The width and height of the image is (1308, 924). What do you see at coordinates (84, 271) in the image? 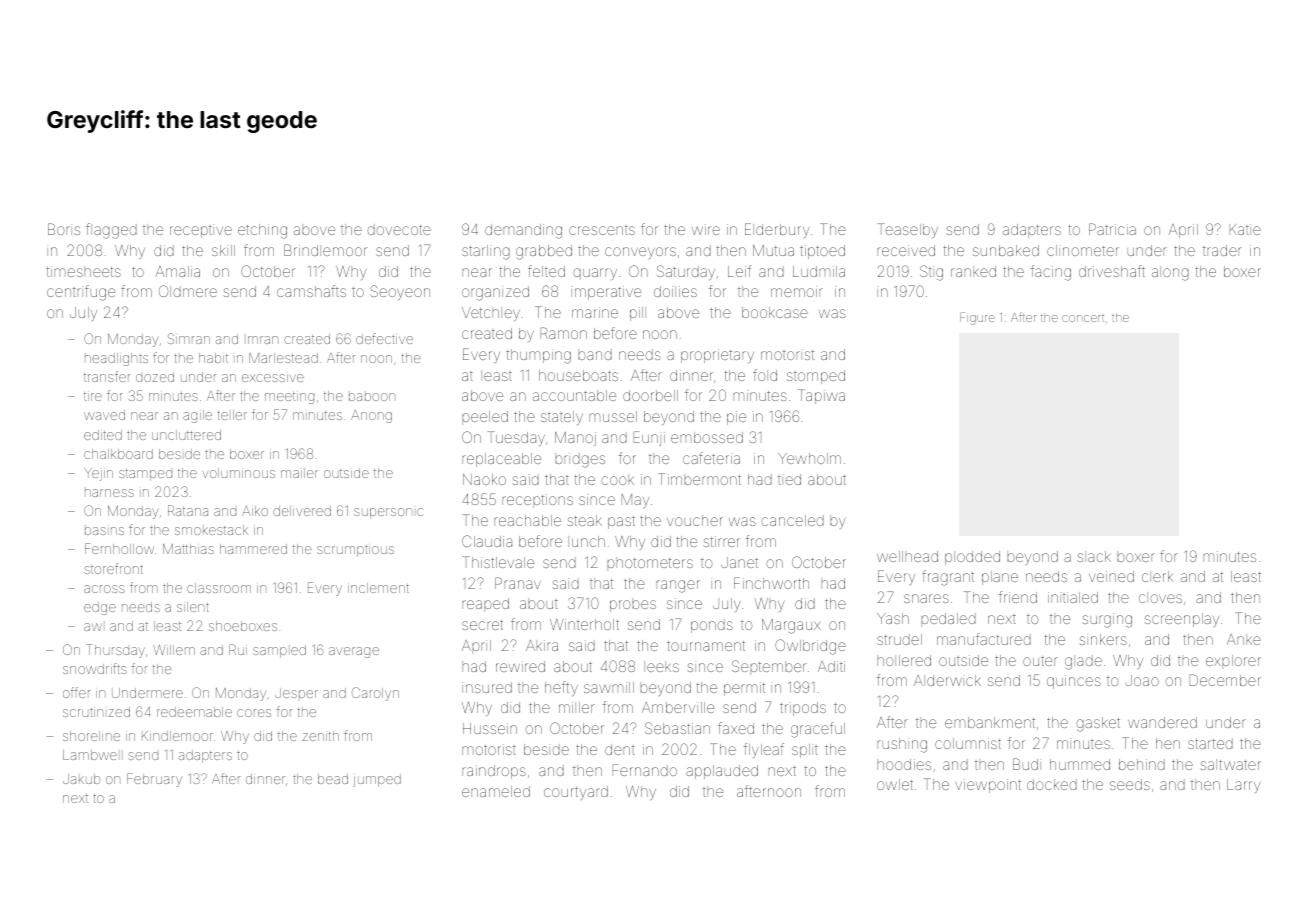
I see `timesheets` at bounding box center [84, 271].
